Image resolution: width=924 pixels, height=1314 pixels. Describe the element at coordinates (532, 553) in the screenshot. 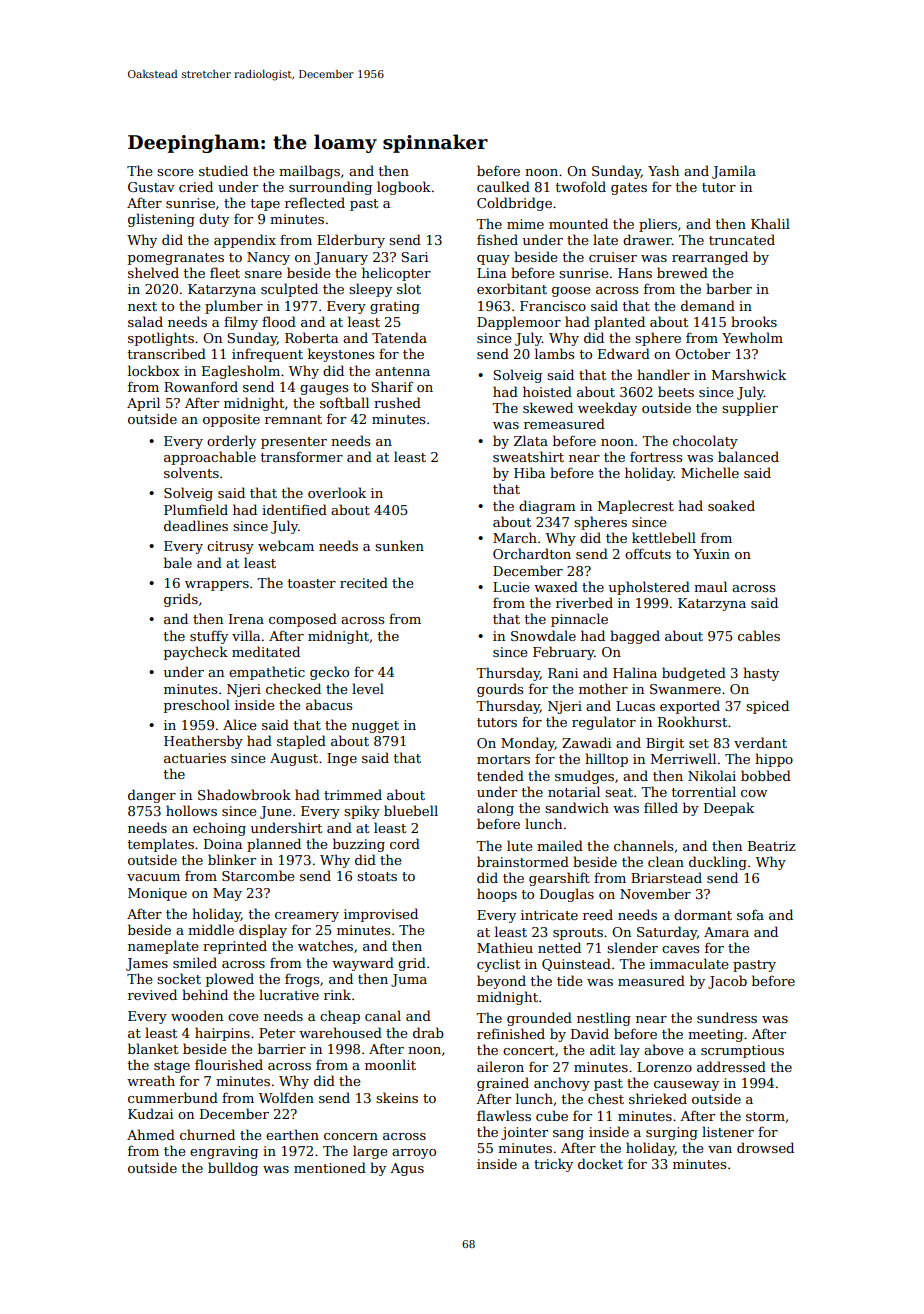

I see `Orchardton` at that location.
